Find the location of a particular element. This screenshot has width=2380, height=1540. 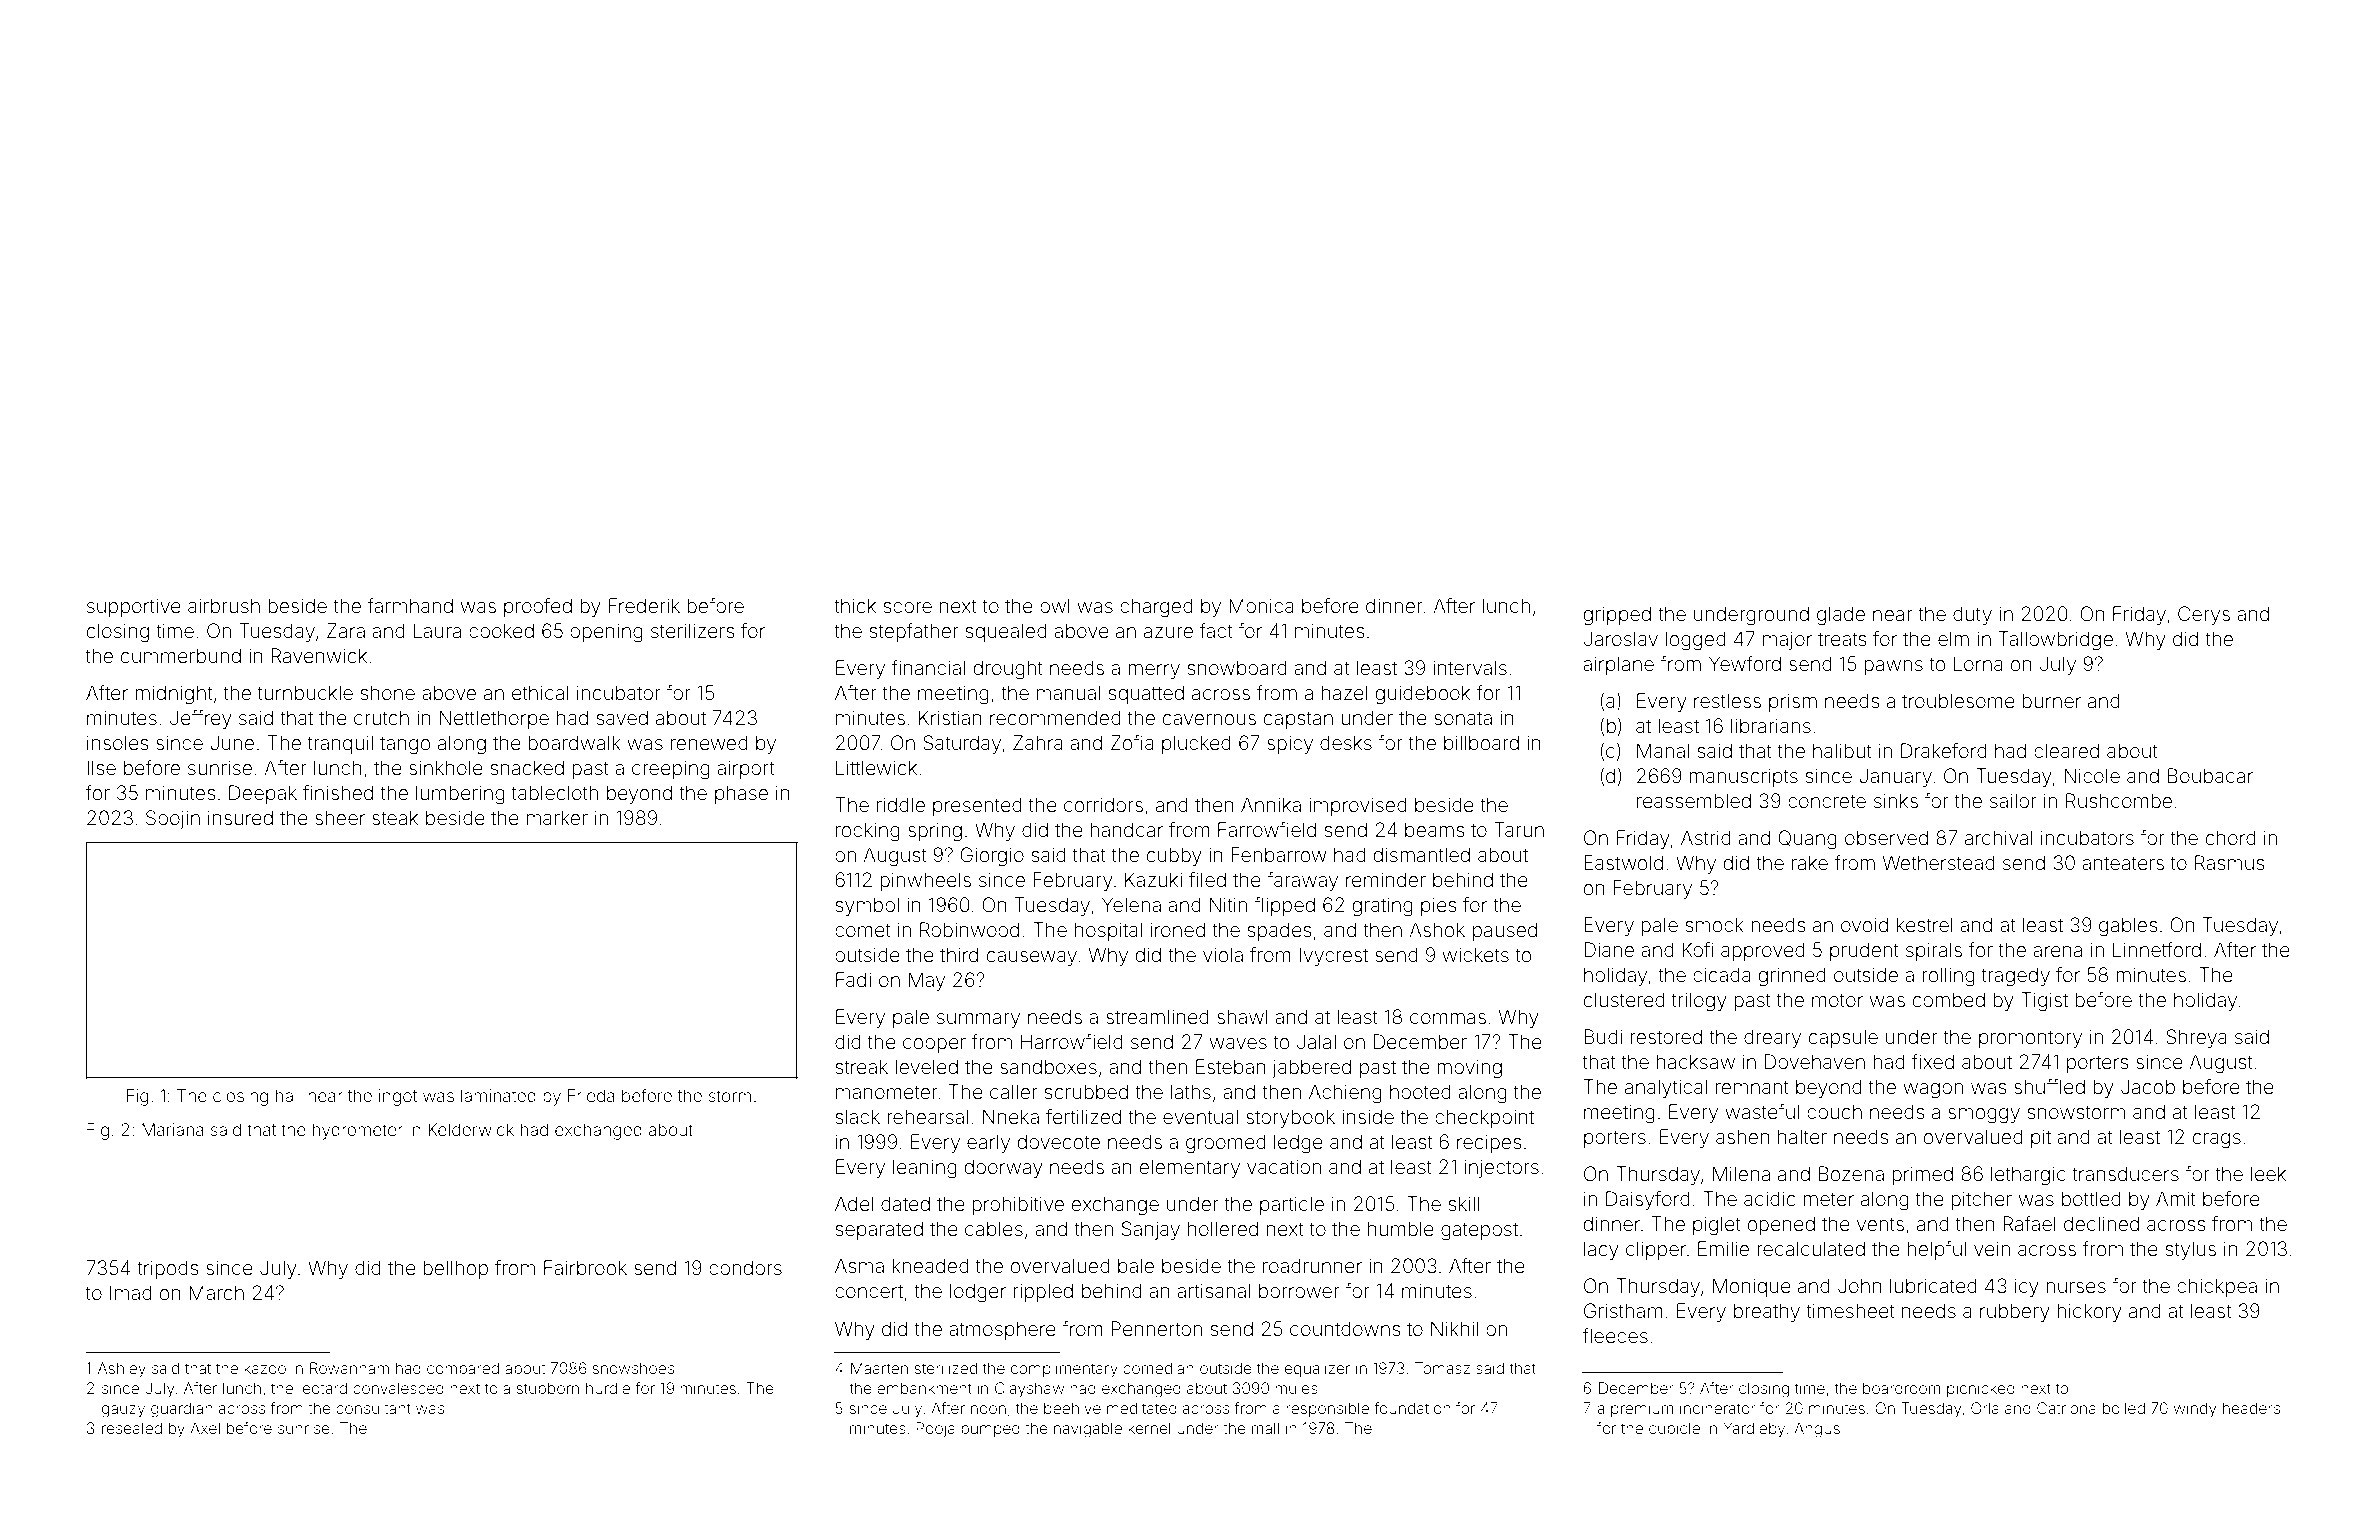

owl is located at coordinates (1055, 605).
